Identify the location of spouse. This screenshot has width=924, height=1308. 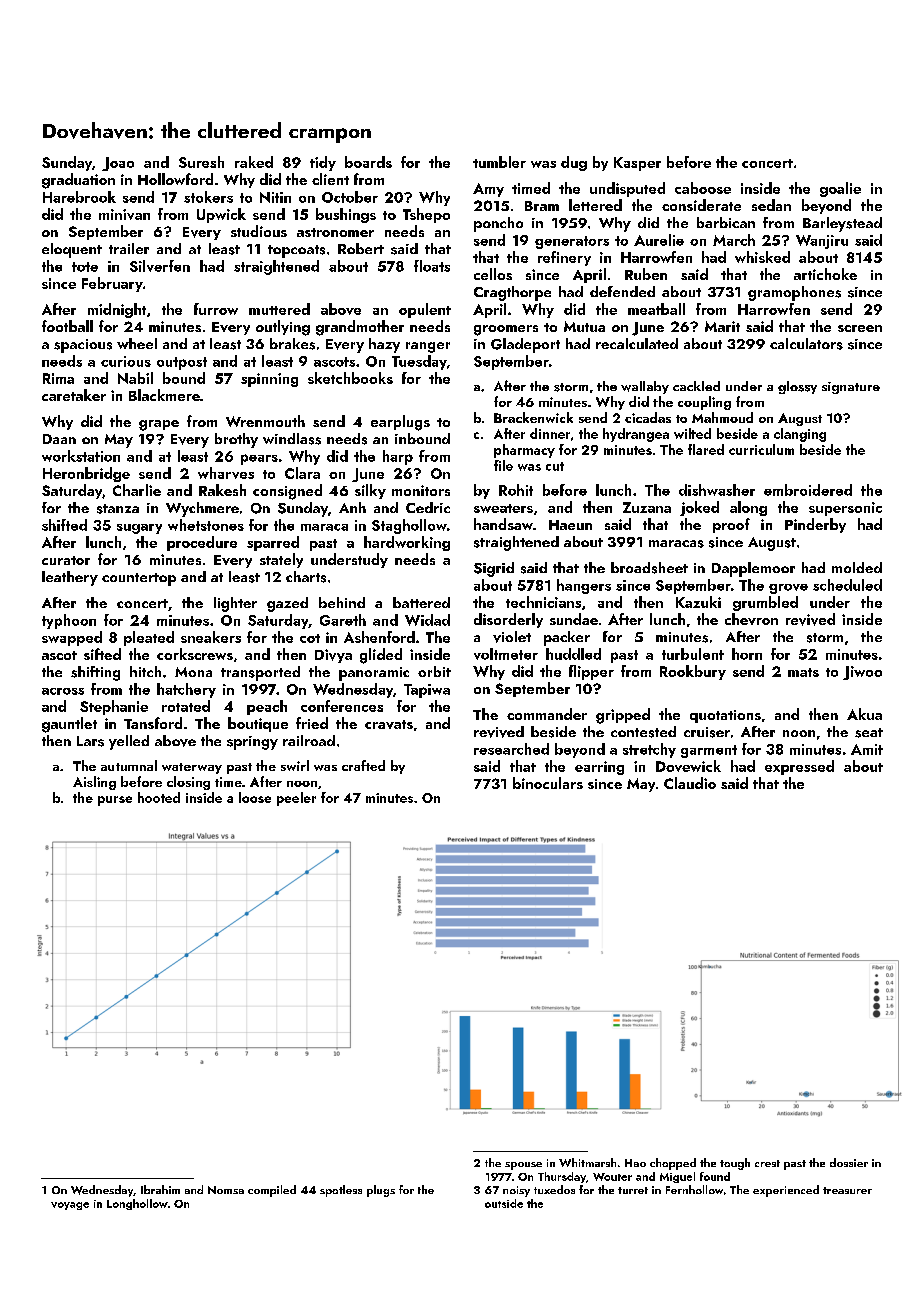
(523, 1166).
